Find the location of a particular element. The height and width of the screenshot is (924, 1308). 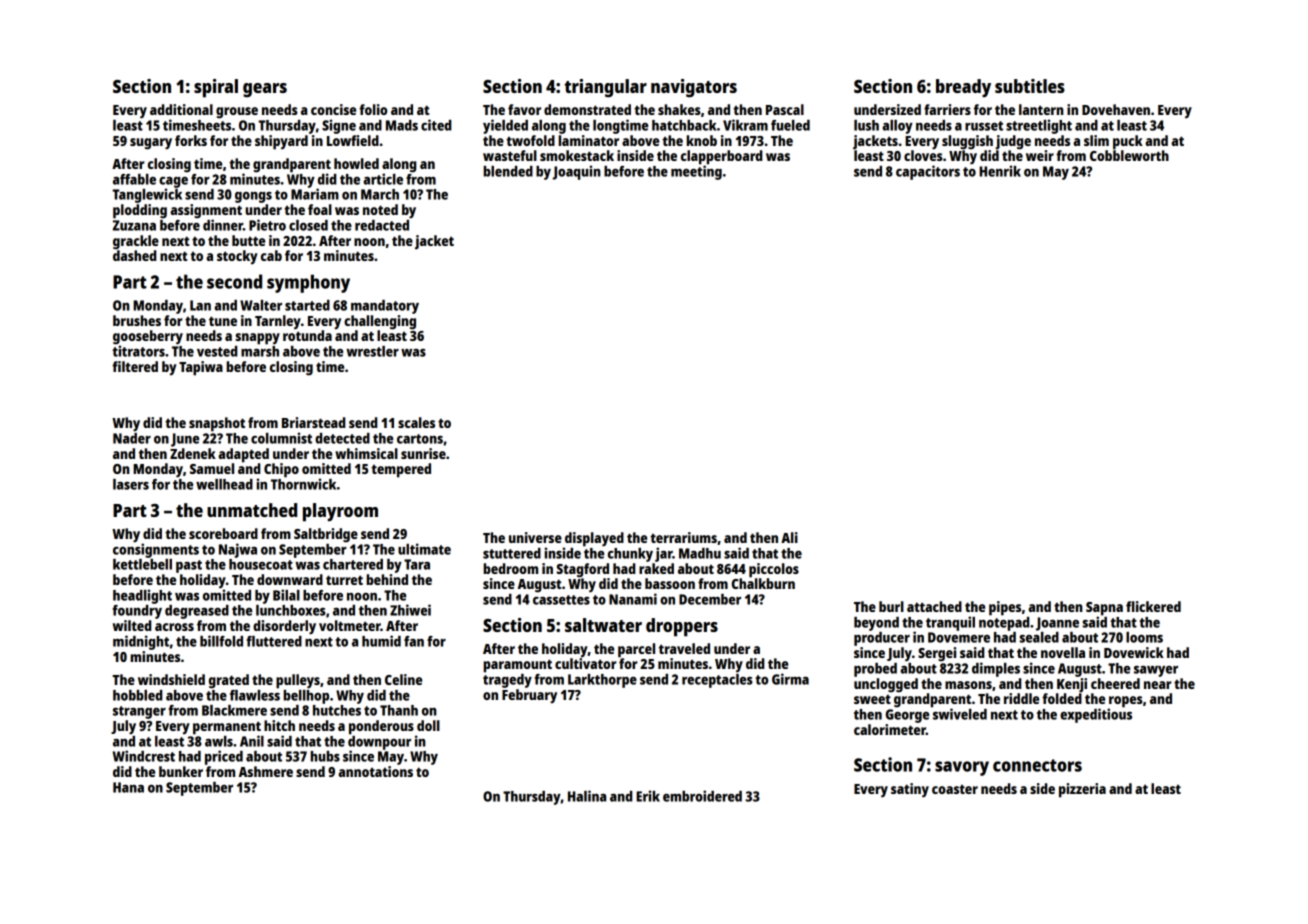

sluggish is located at coordinates (967, 142).
